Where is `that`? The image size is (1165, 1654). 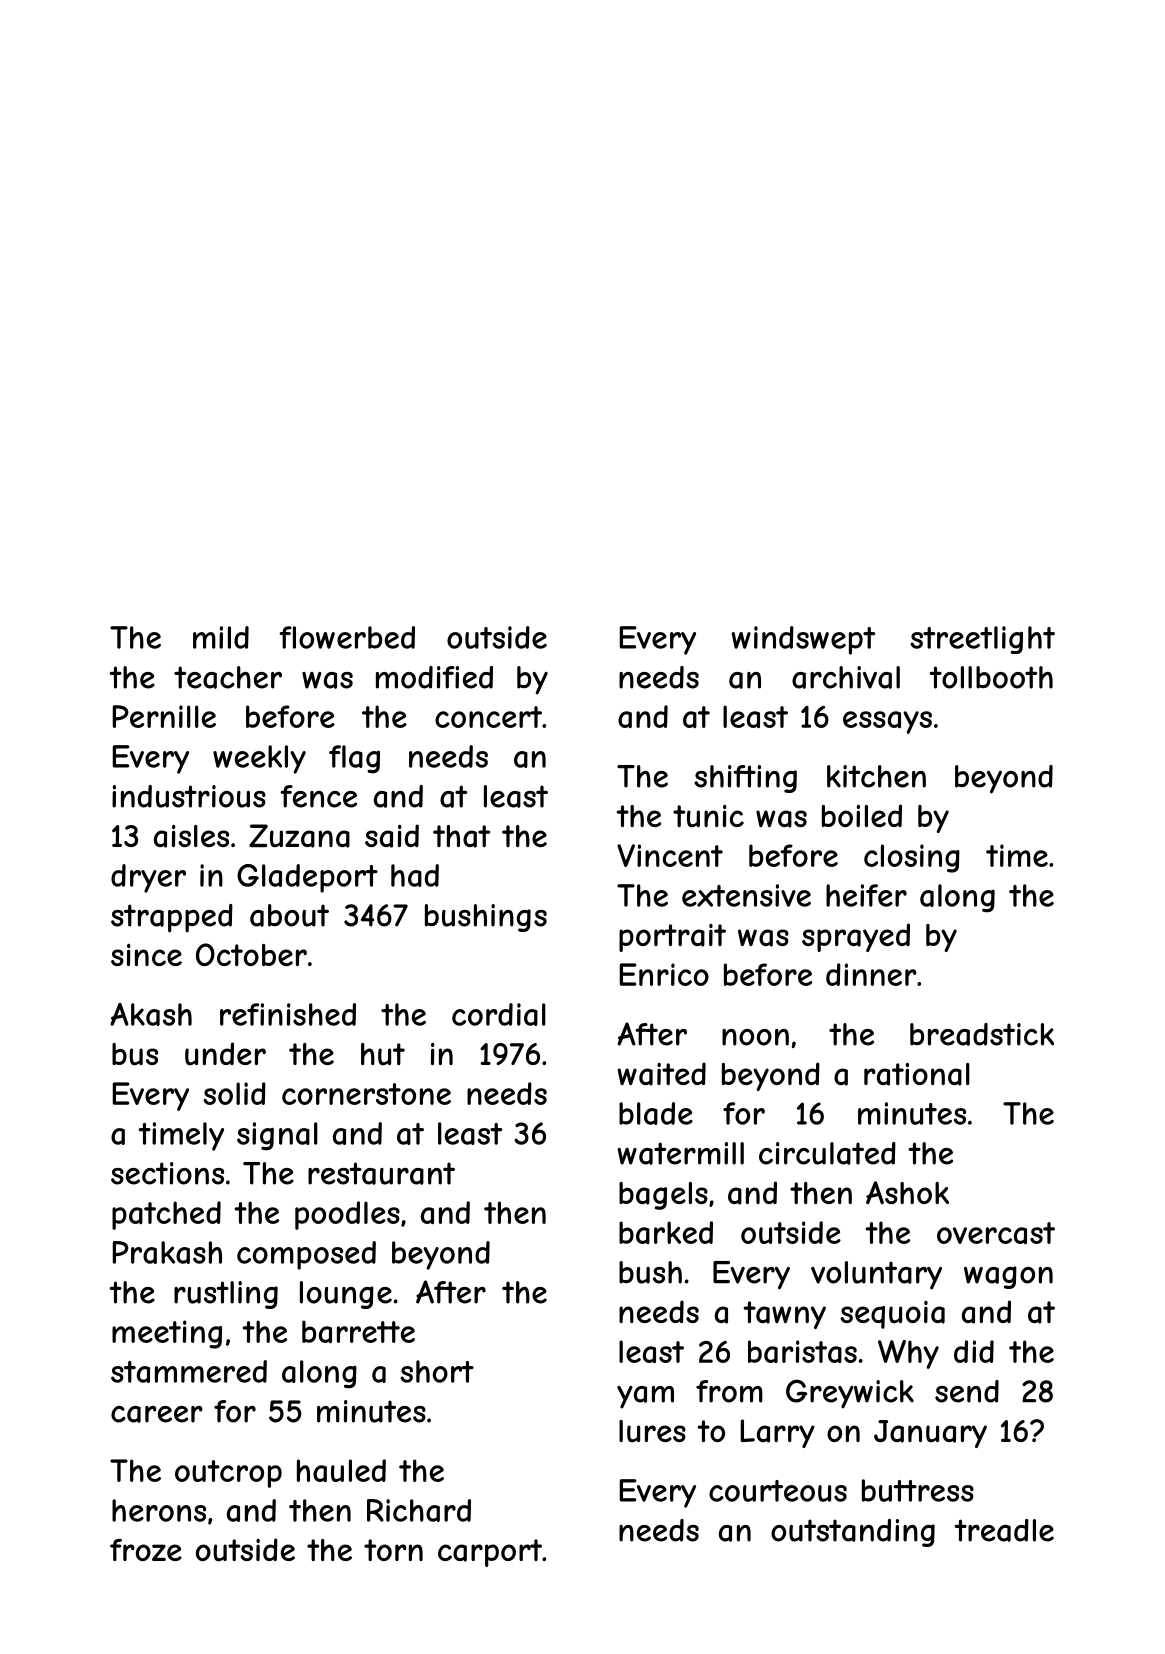
that is located at coordinates (461, 836).
